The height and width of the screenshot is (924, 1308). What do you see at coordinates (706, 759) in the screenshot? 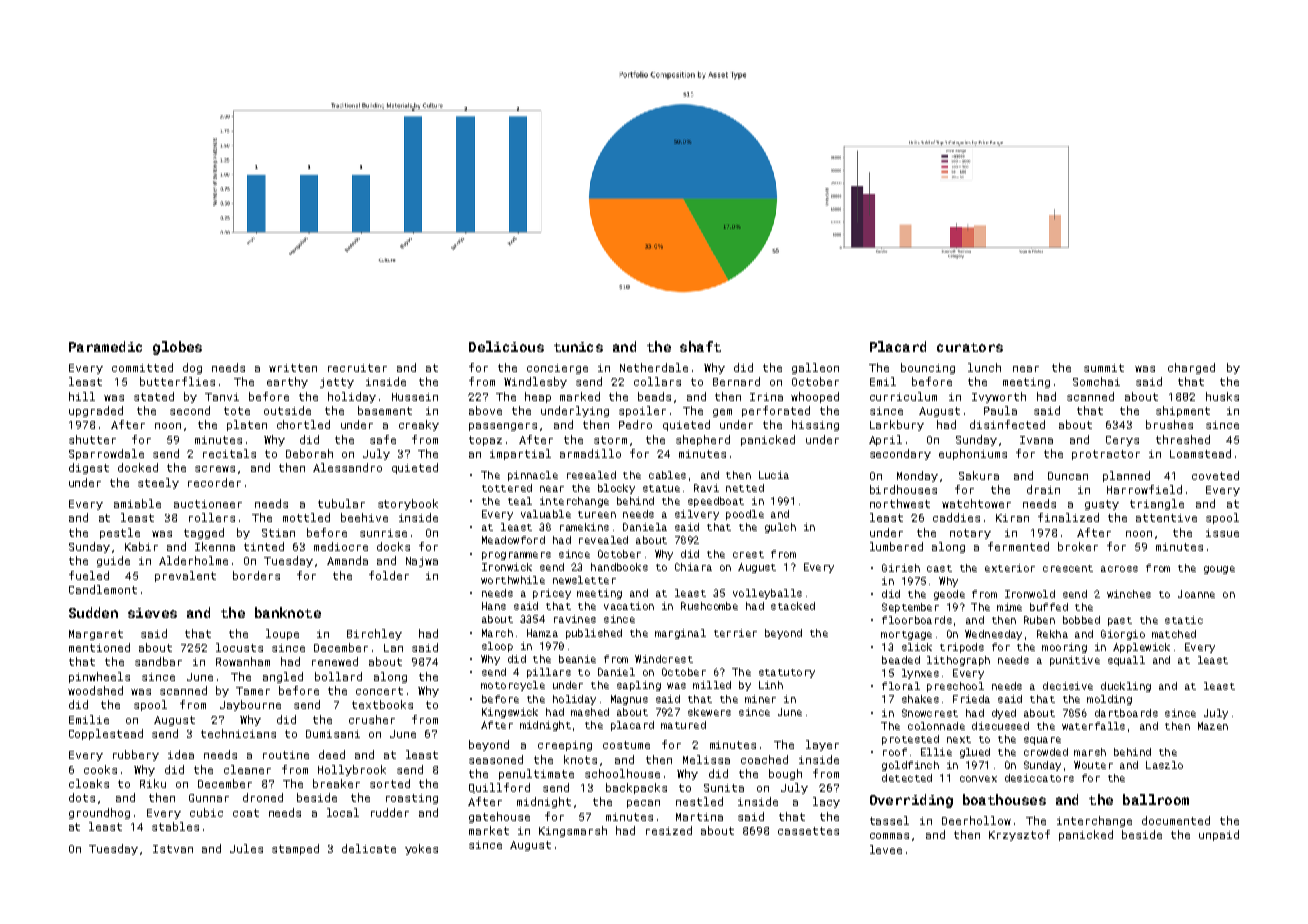
I see `Melissa` at bounding box center [706, 759].
